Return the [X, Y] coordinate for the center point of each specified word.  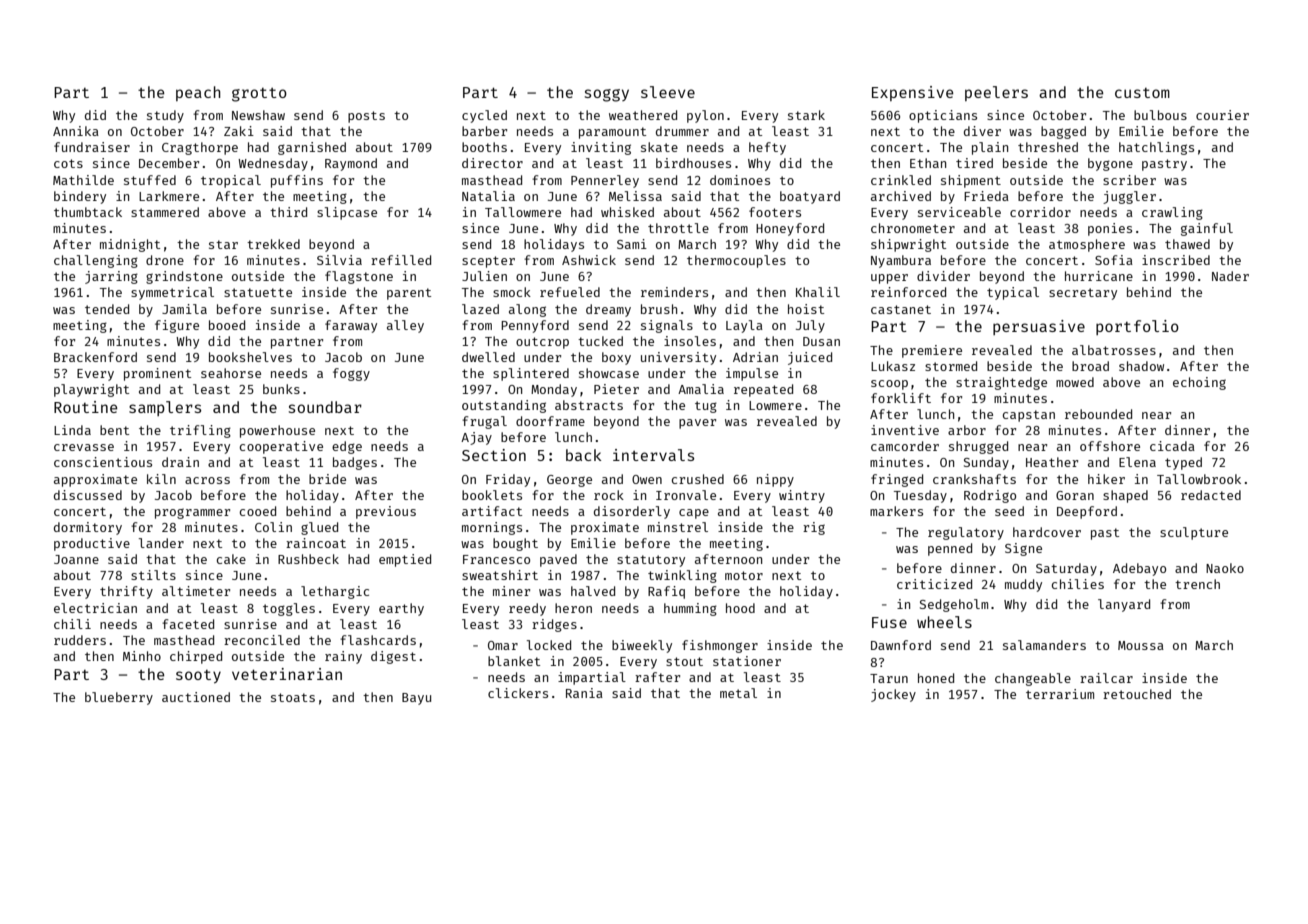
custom [1142, 93]
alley [405, 326]
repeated [763, 390]
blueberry [119, 698]
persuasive [1039, 327]
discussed [88, 495]
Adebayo [1139, 569]
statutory [651, 561]
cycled [484, 116]
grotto [259, 95]
